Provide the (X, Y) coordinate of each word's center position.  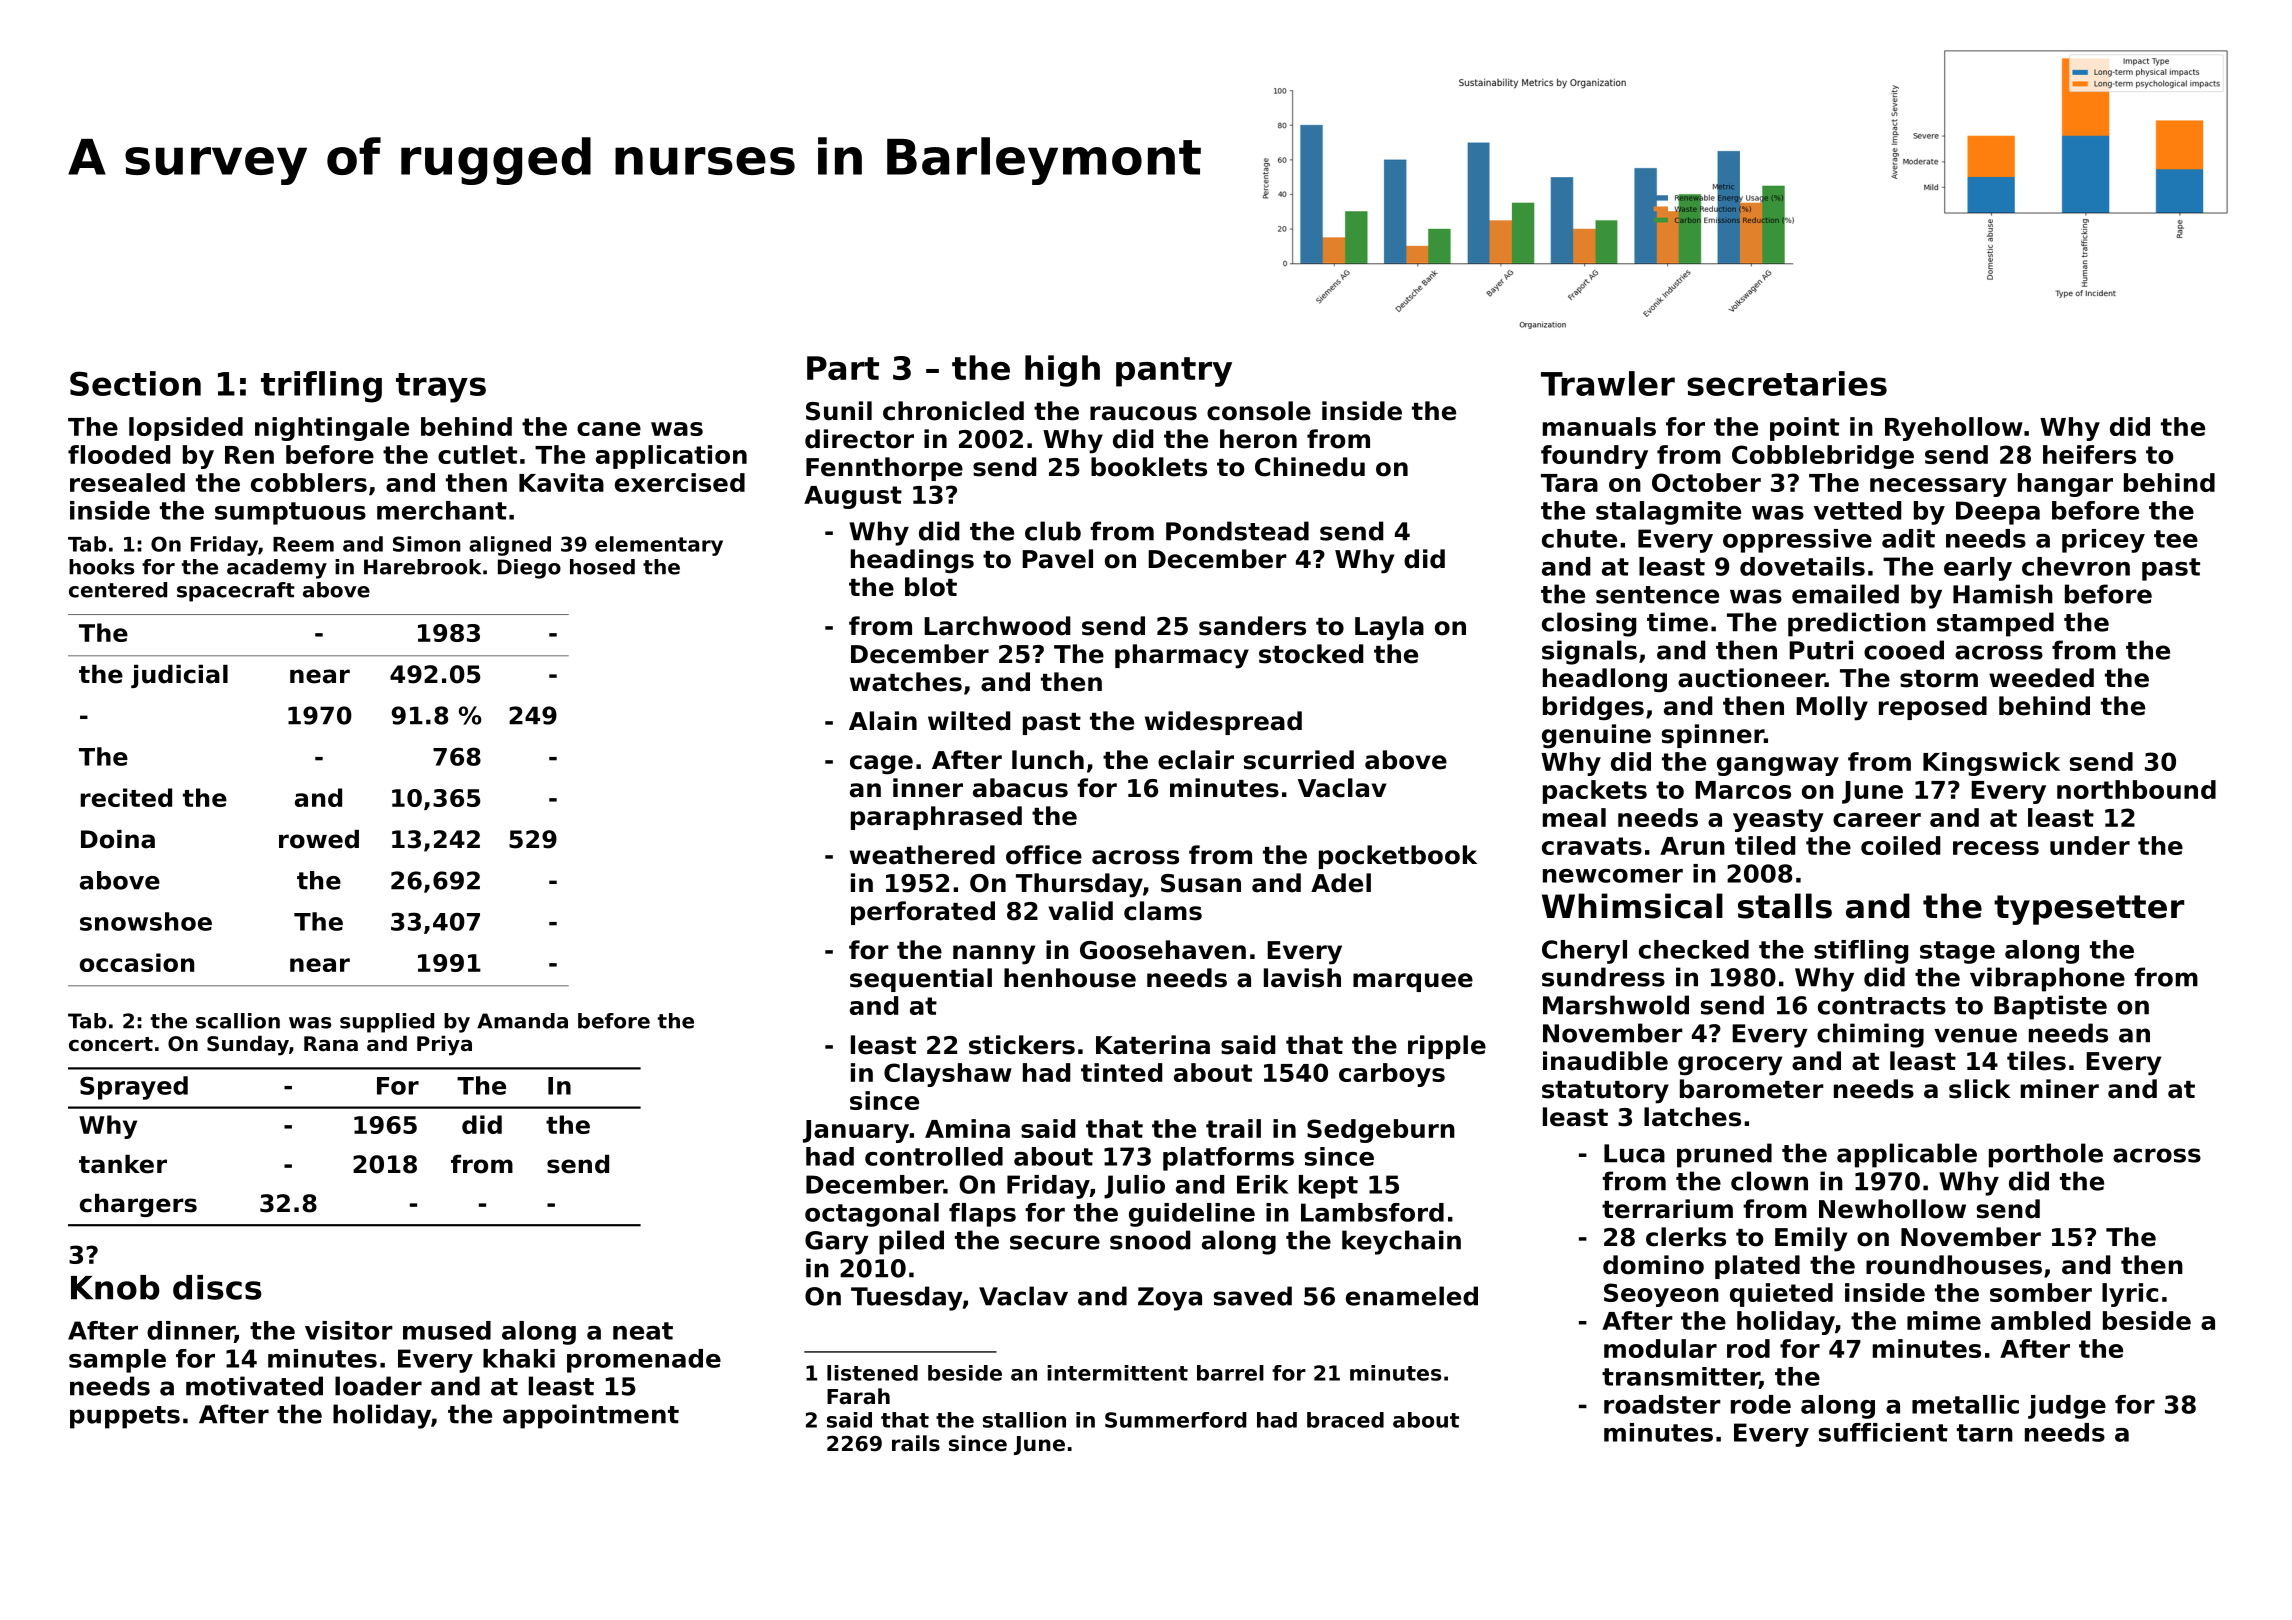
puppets (125, 1417)
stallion (1024, 1420)
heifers (2089, 454)
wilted (969, 721)
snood (1150, 1240)
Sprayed (134, 1088)
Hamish (2003, 594)
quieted (1781, 1295)
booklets (1149, 467)
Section (135, 383)
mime (1944, 1320)
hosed (602, 567)
